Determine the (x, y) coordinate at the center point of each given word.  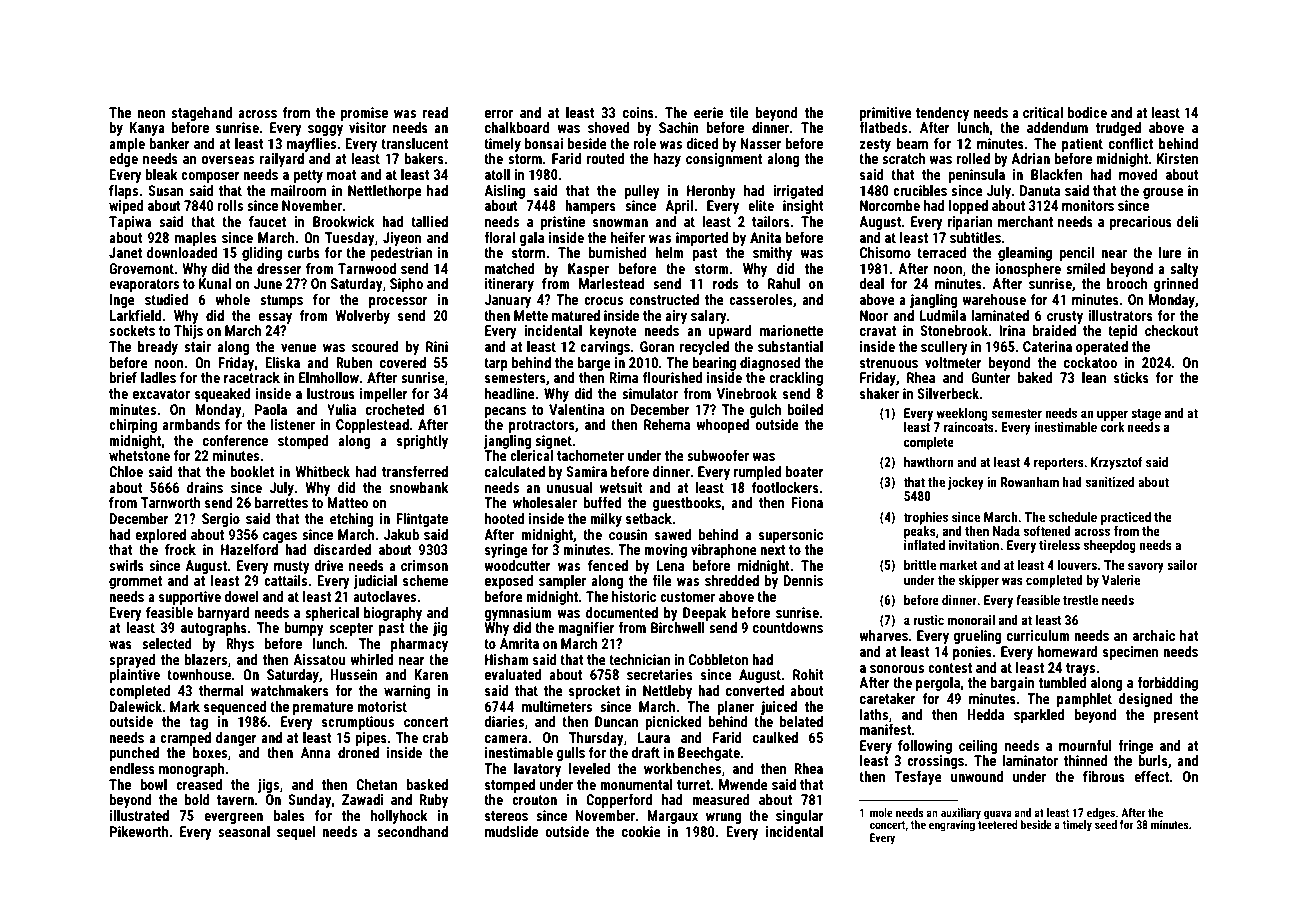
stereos (506, 816)
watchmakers (290, 690)
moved (1138, 174)
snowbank (418, 487)
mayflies (311, 145)
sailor (1182, 565)
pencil (1076, 254)
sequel (296, 833)
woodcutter (517, 565)
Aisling (504, 192)
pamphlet (1084, 700)
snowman (620, 223)
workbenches (682, 768)
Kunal (215, 283)
